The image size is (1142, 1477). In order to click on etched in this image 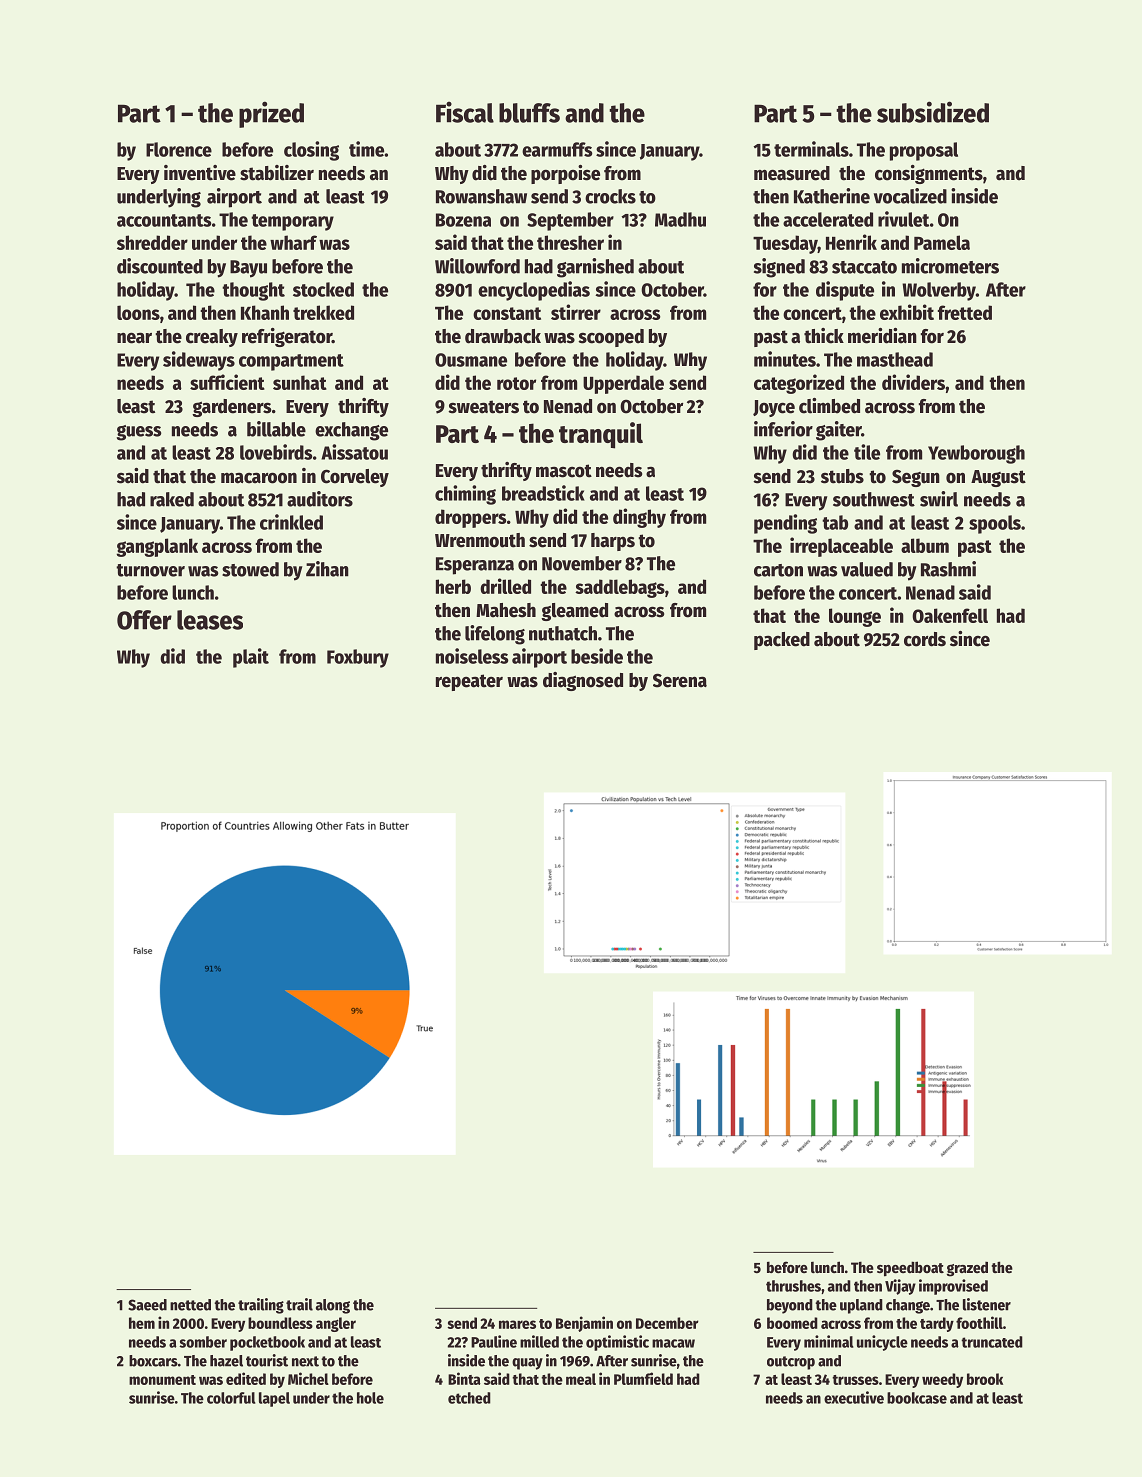, I will do `click(469, 1398)`.
